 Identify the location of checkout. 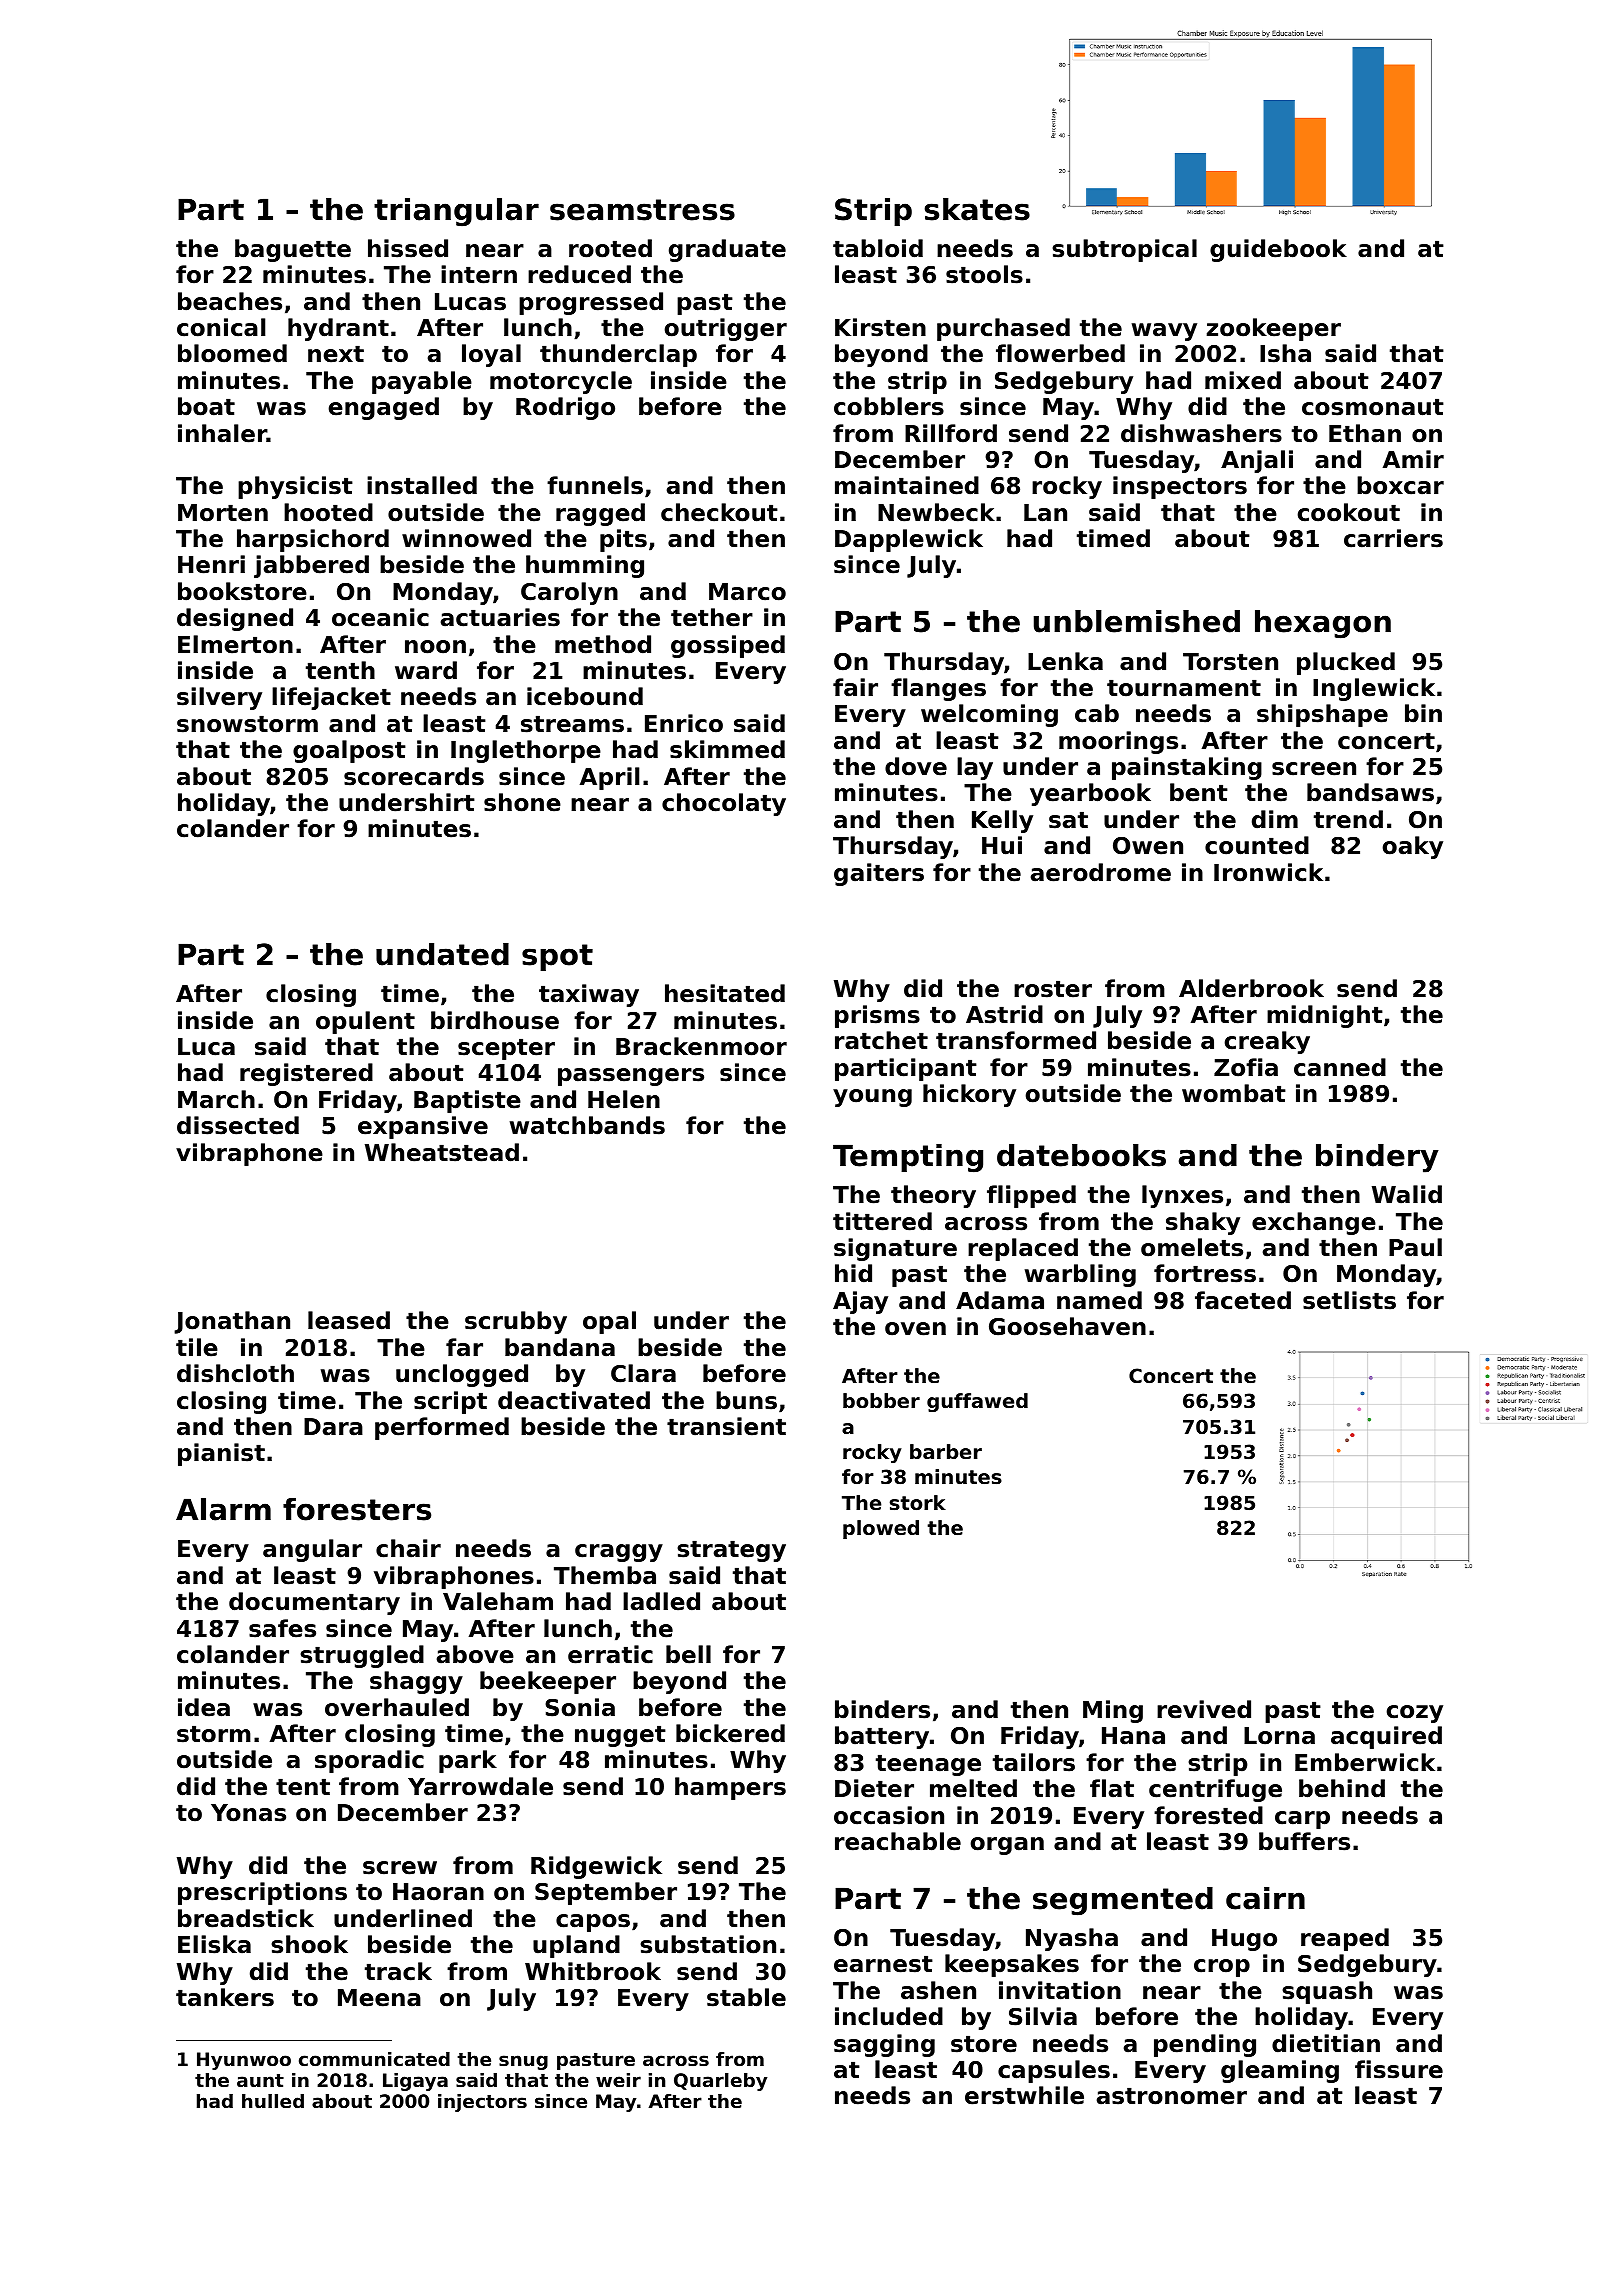
(719, 512).
